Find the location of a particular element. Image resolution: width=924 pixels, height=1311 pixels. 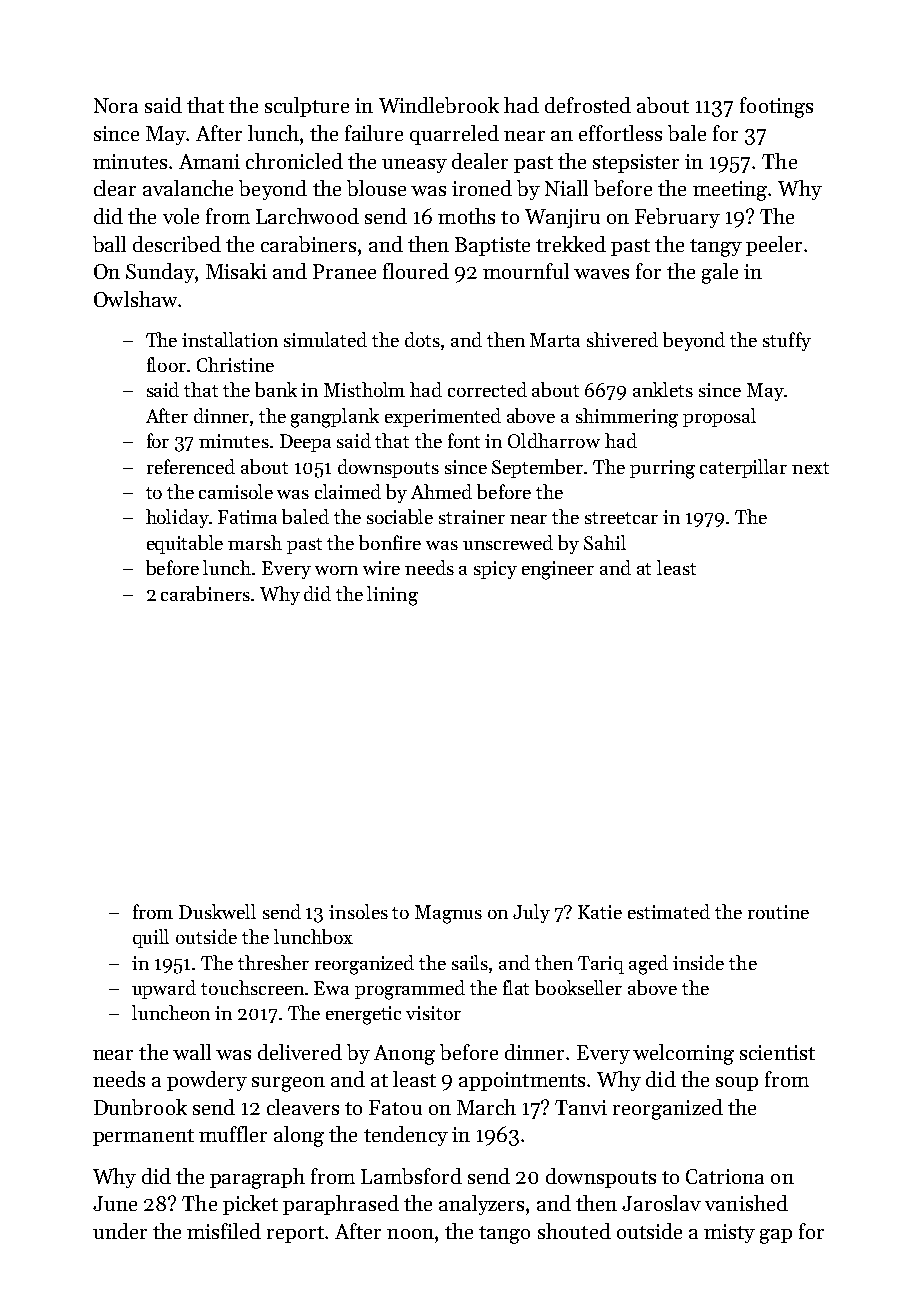

Duskwell is located at coordinates (217, 911).
